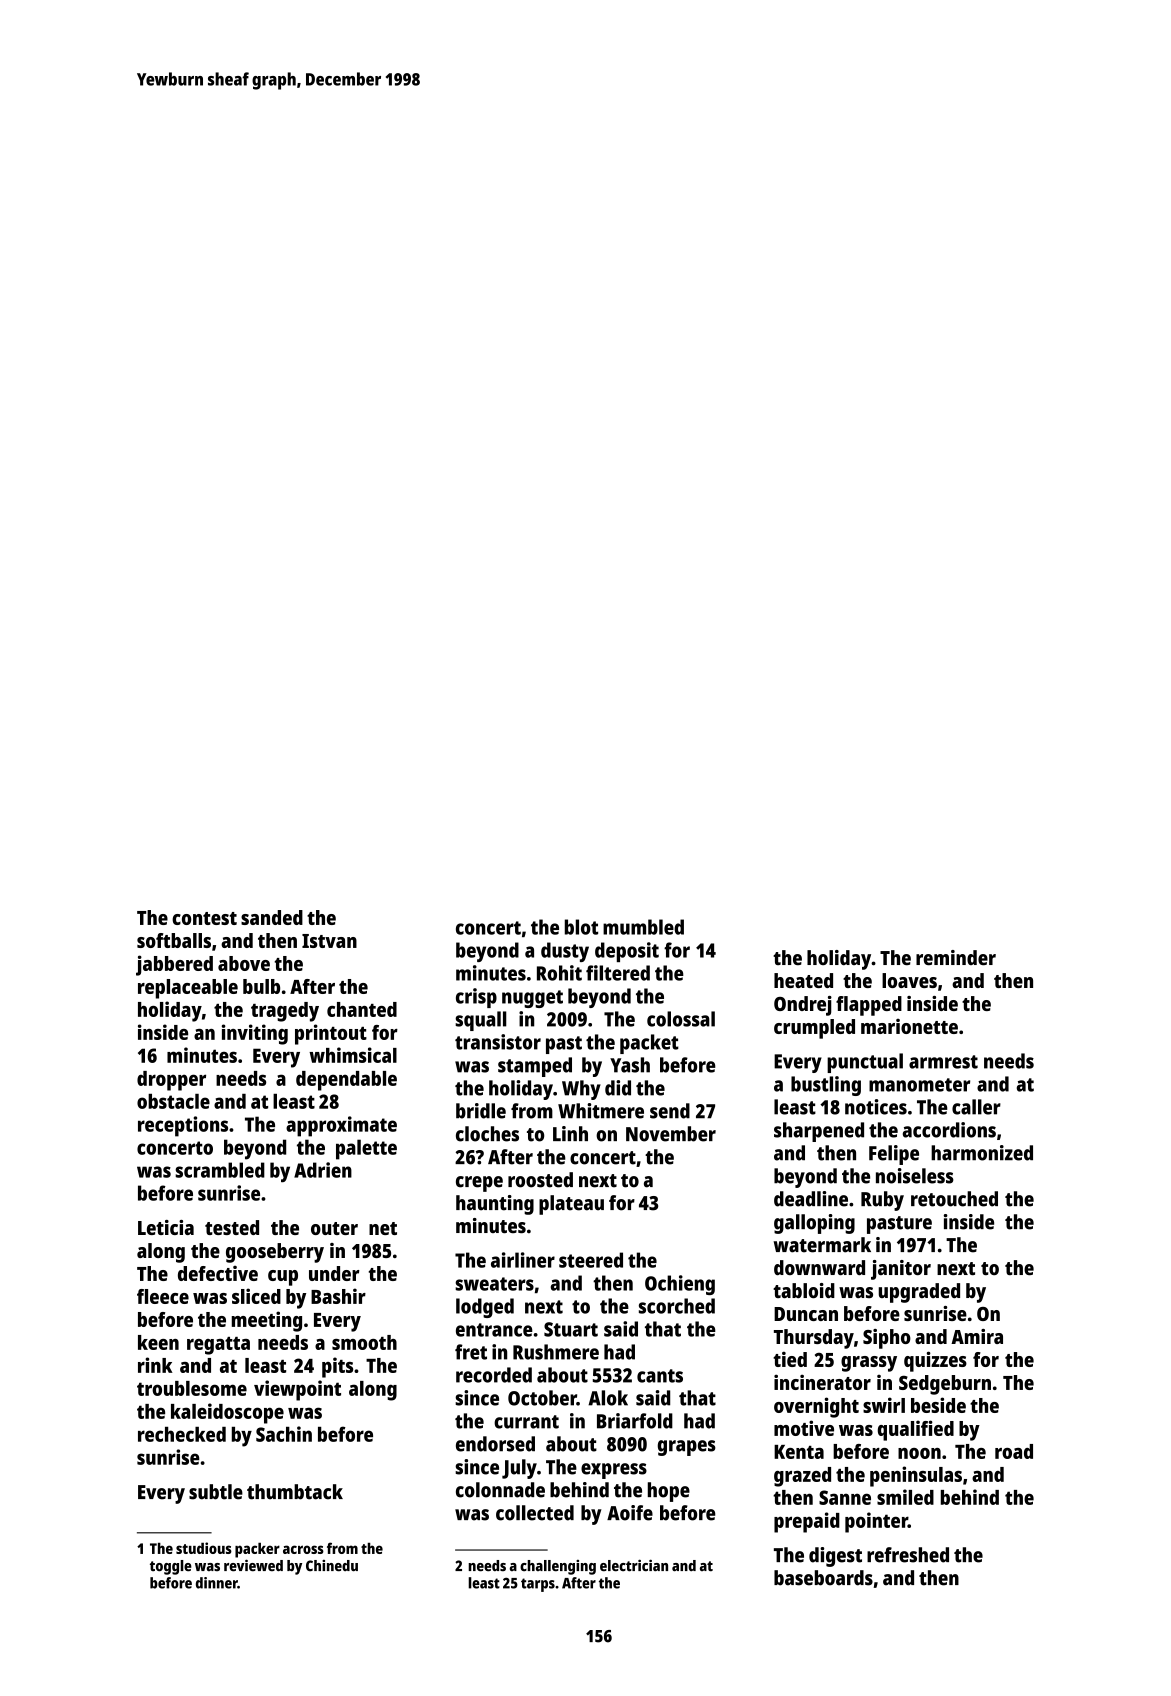 This screenshot has width=1171, height=1696. What do you see at coordinates (909, 980) in the screenshot?
I see `loaves` at bounding box center [909, 980].
